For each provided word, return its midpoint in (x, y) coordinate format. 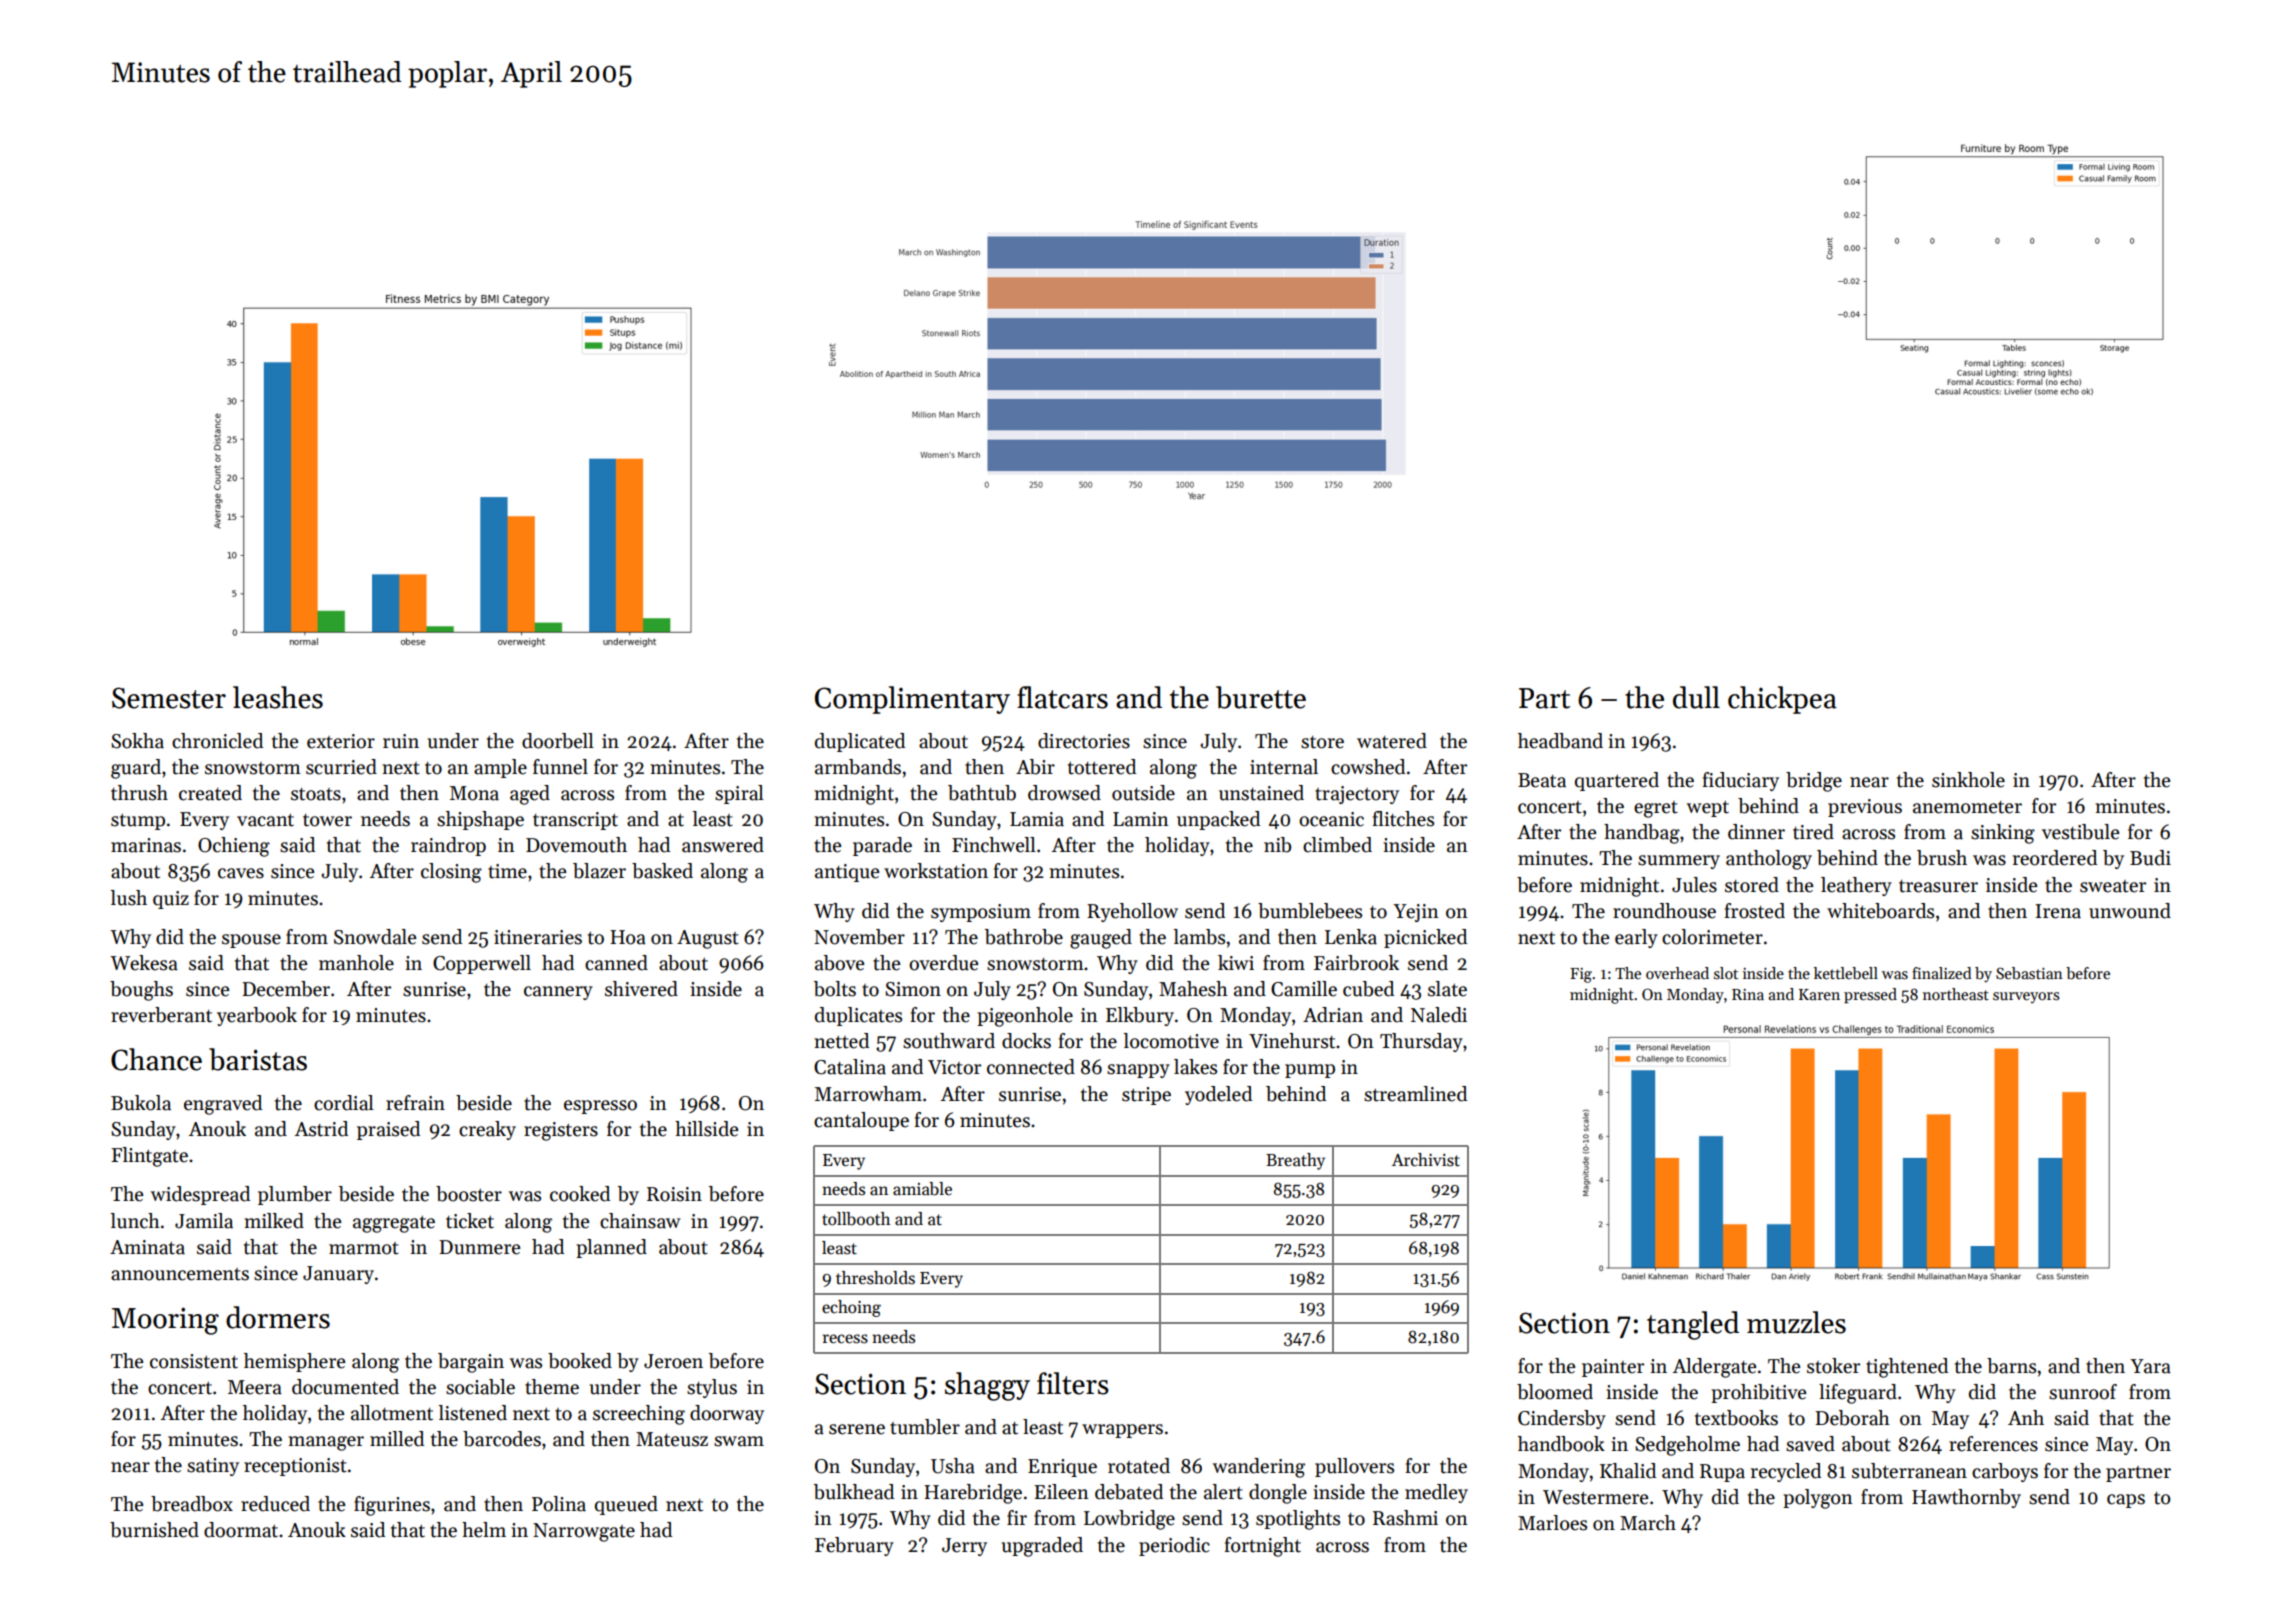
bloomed (1555, 1392)
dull (1696, 697)
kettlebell (1846, 973)
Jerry (964, 1547)
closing (451, 873)
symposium (981, 913)
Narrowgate (584, 1532)
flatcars (1062, 697)
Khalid (1628, 1471)
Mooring (165, 1321)
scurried (341, 767)
